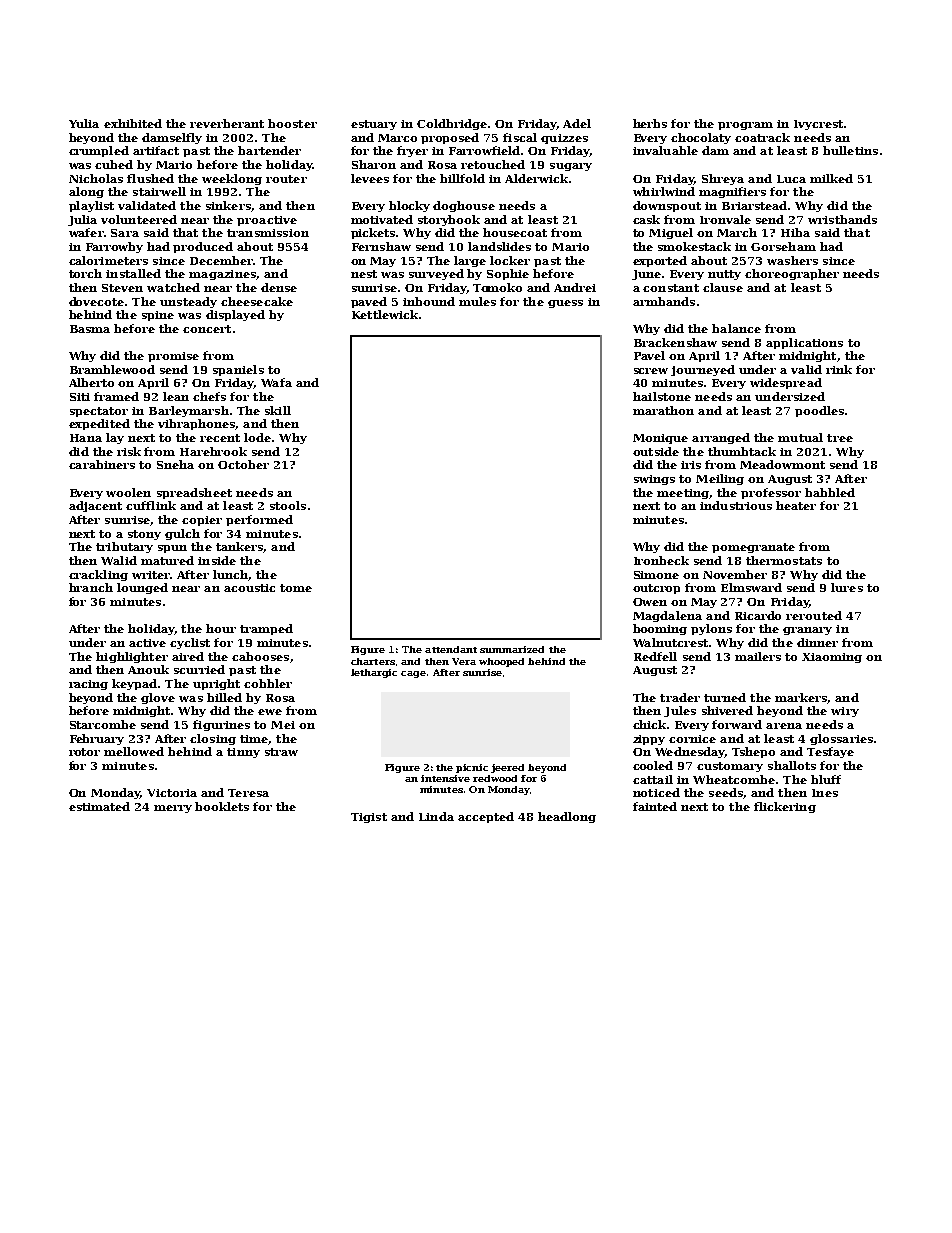  What do you see at coordinates (804, 343) in the screenshot?
I see `applications` at bounding box center [804, 343].
